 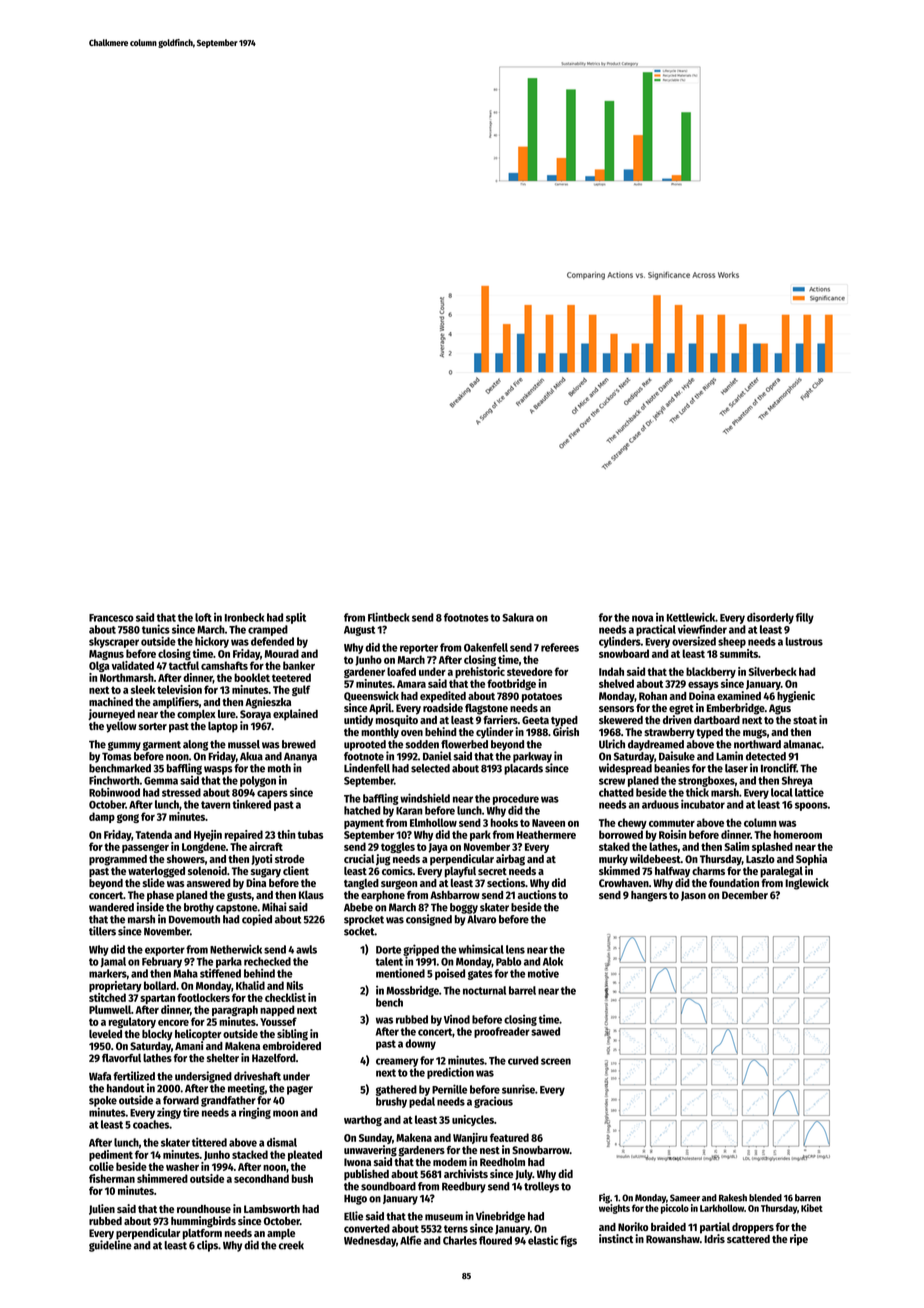 What do you see at coordinates (114, 642) in the screenshot?
I see `skyscraper` at bounding box center [114, 642].
